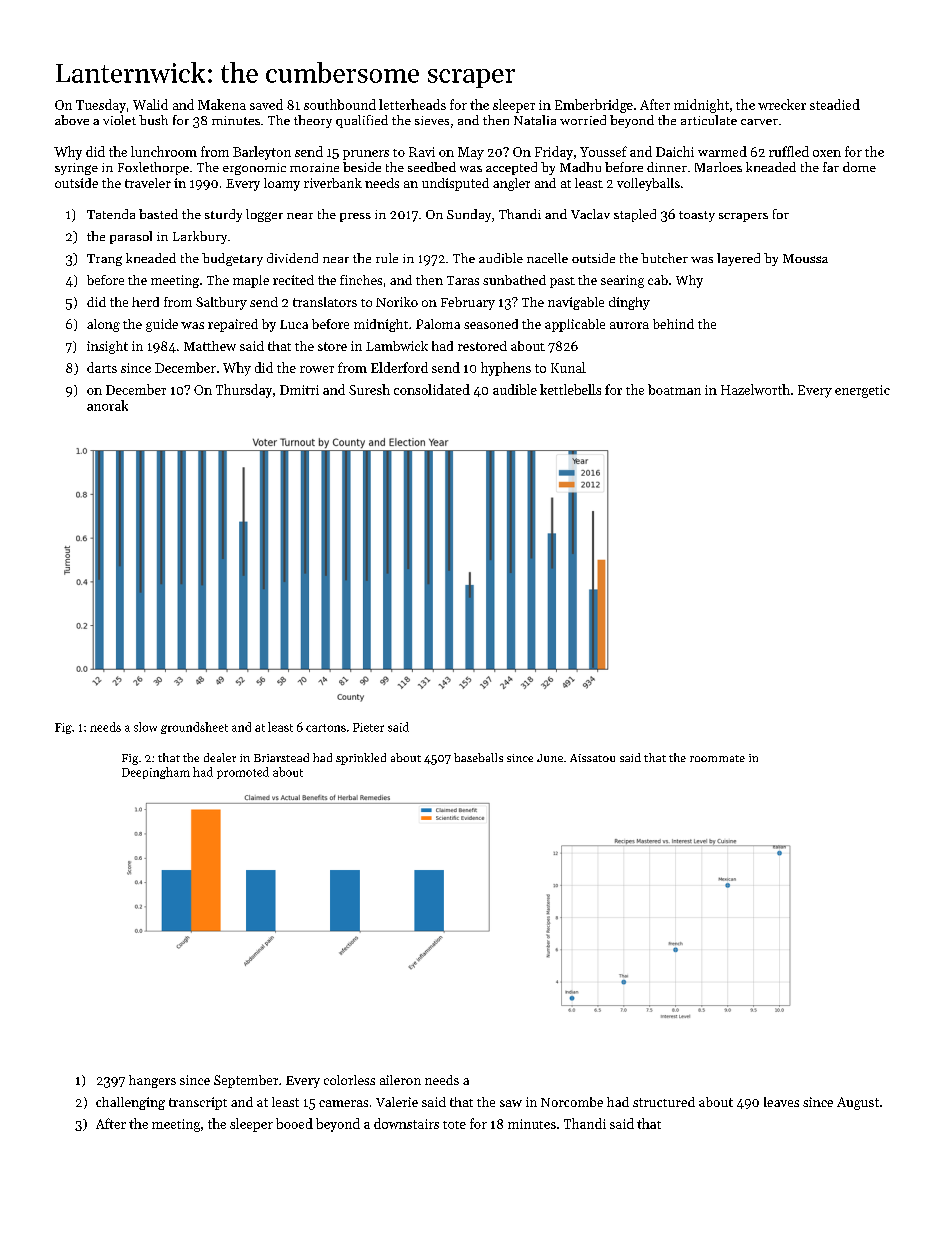  Describe the element at coordinates (781, 1102) in the screenshot. I see `leaves` at that location.
